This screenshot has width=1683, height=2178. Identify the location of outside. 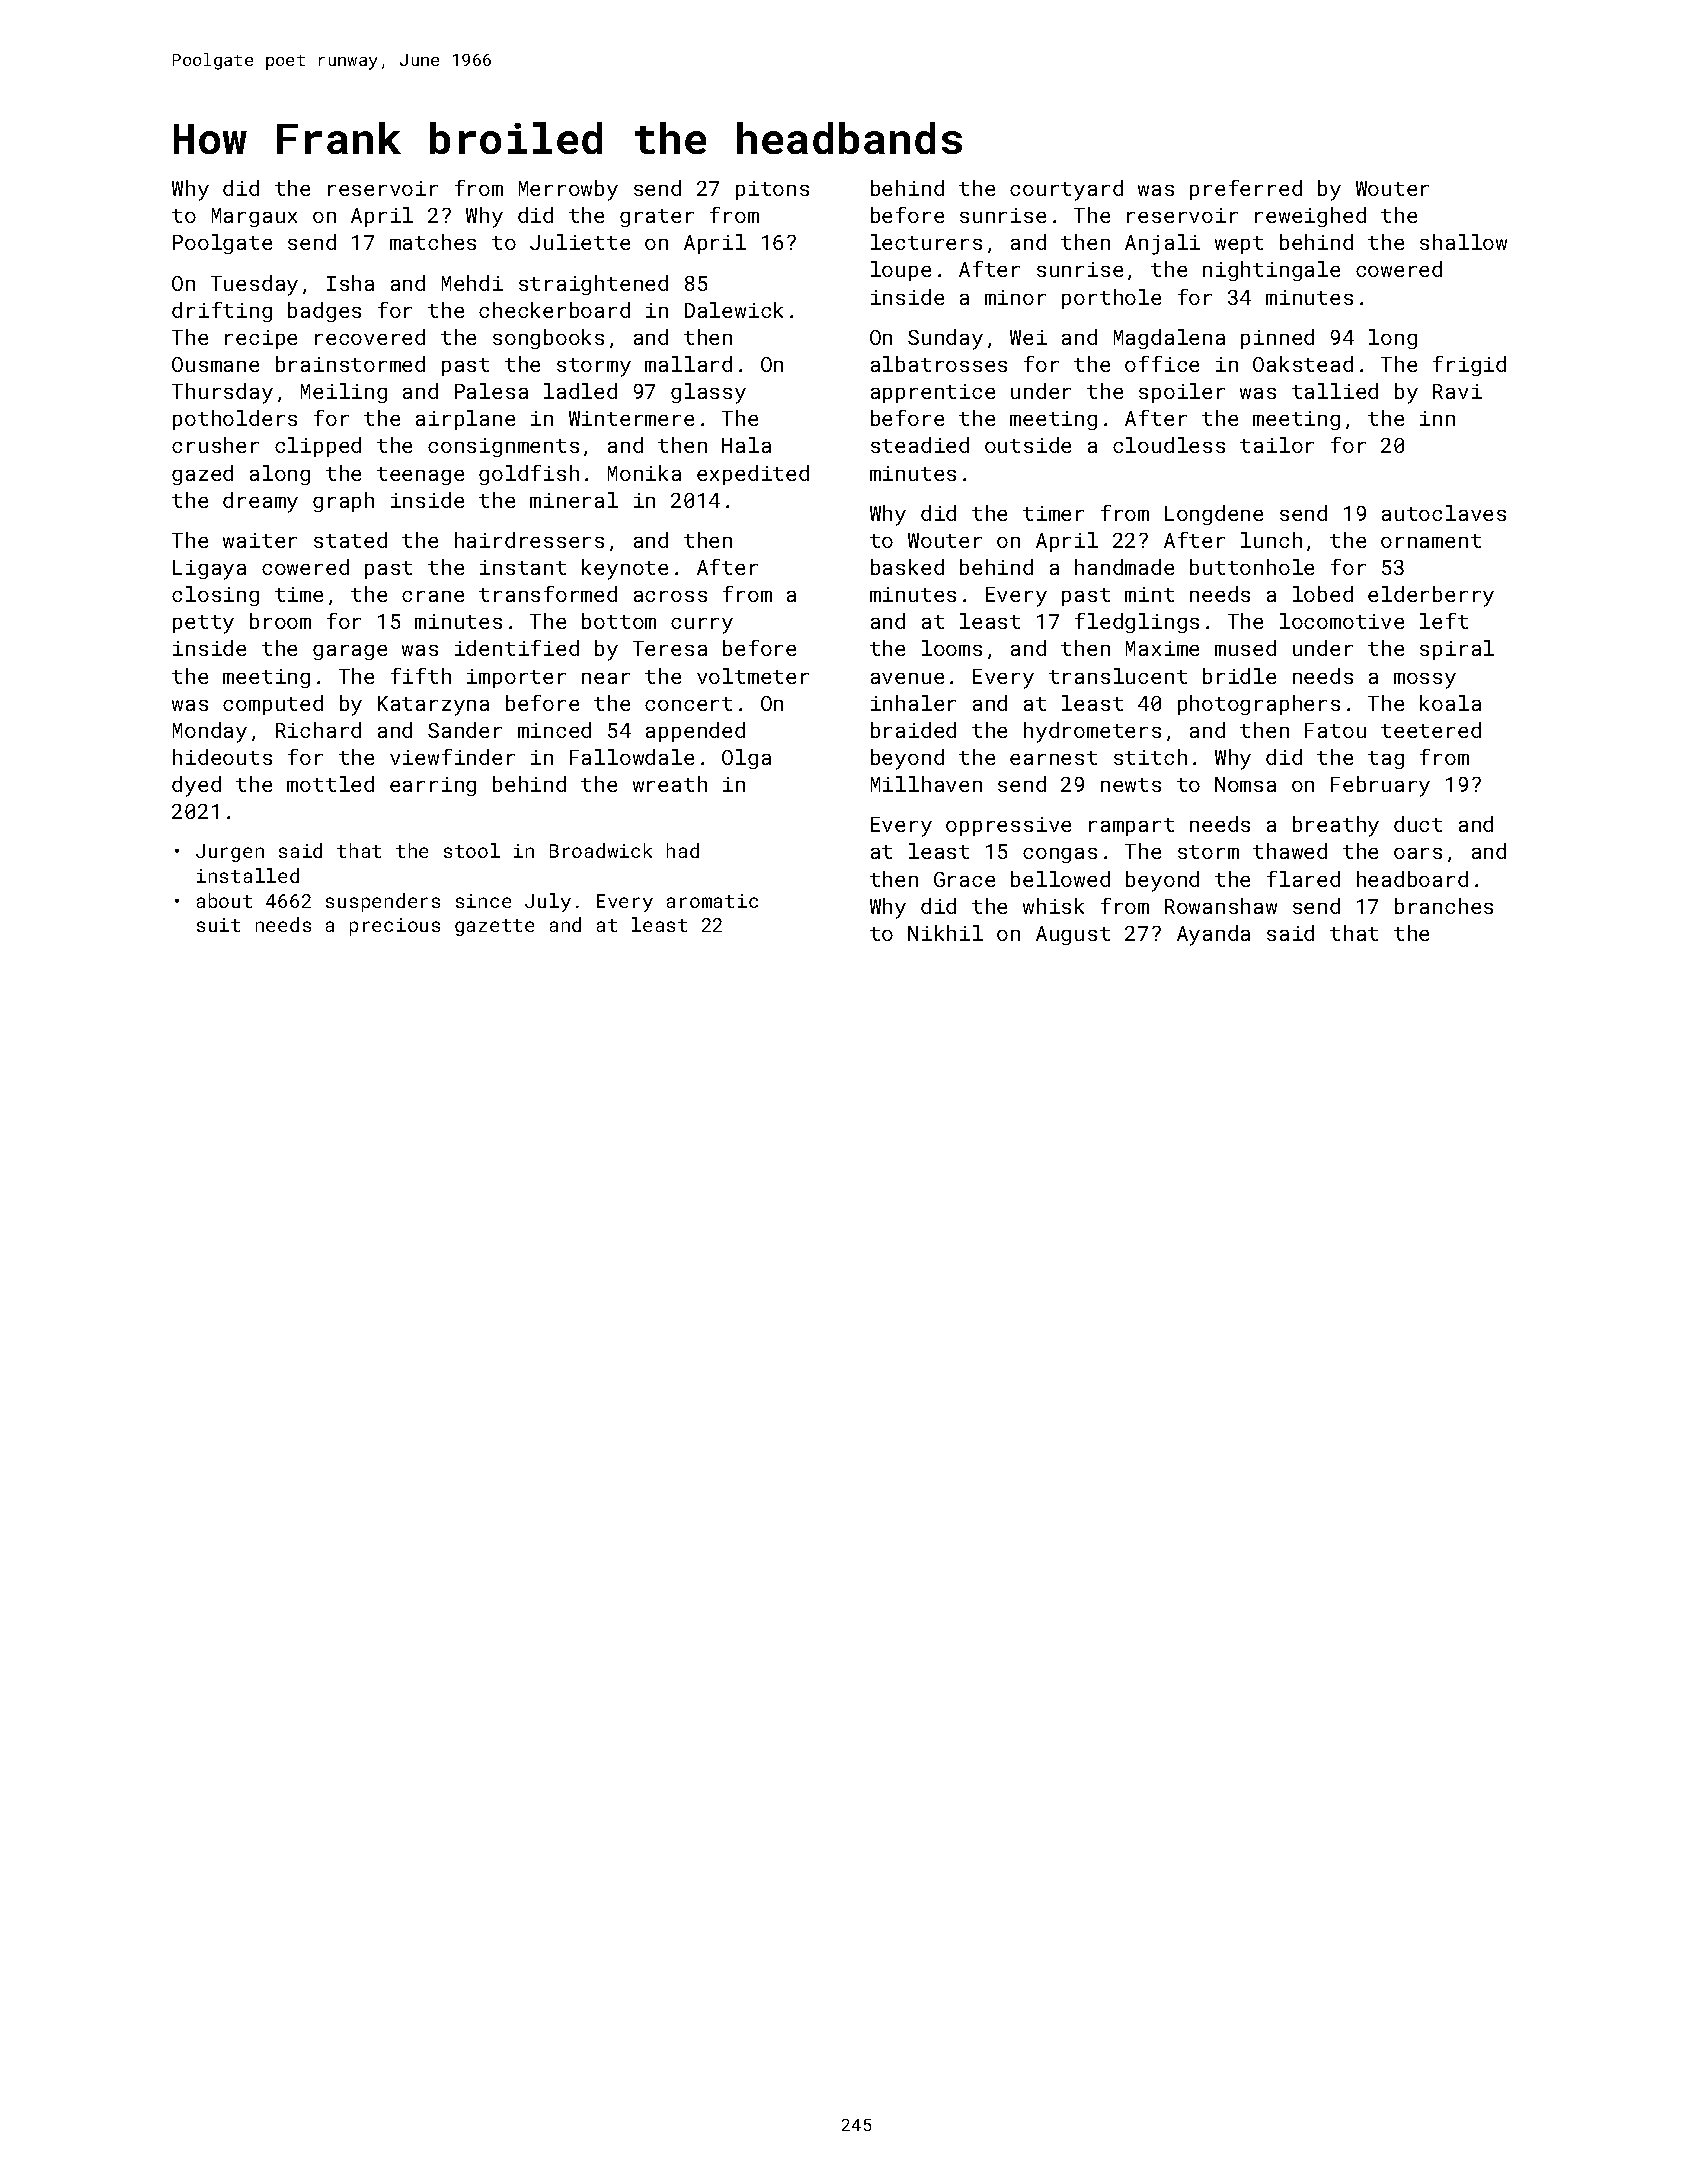
(1028, 445).
